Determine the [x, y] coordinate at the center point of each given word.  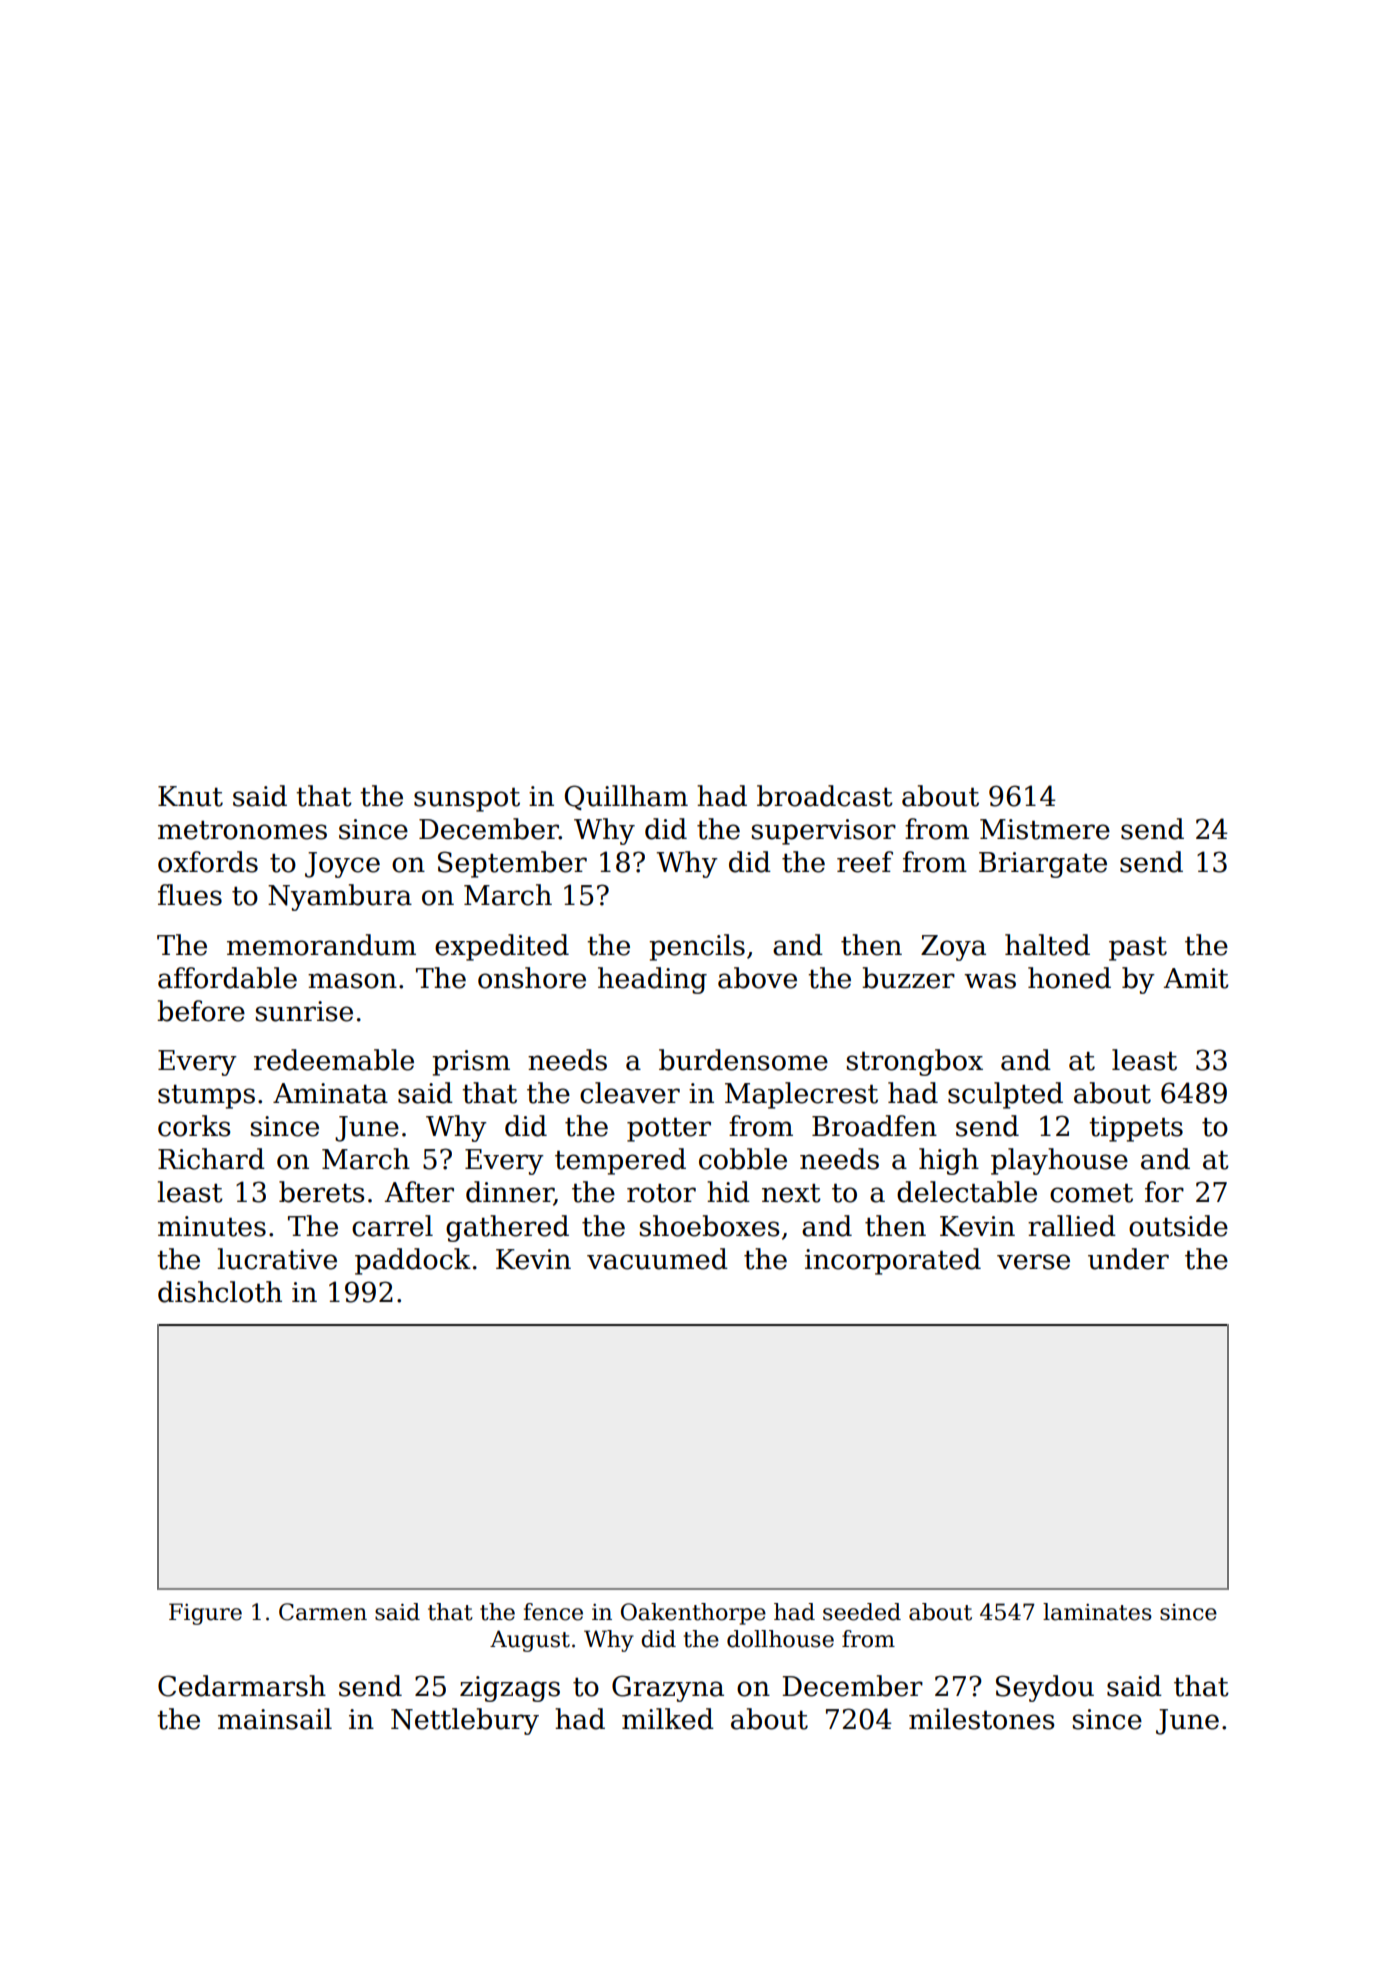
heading [652, 980]
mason [352, 981]
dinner [510, 1193]
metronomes [242, 830]
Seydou [1045, 1688]
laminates [1097, 1612]
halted [1047, 945]
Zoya [953, 948]
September [512, 864]
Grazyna [668, 1688]
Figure [205, 1614]
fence [553, 1612]
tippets [1136, 1129]
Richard [211, 1159]
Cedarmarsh [242, 1686]
